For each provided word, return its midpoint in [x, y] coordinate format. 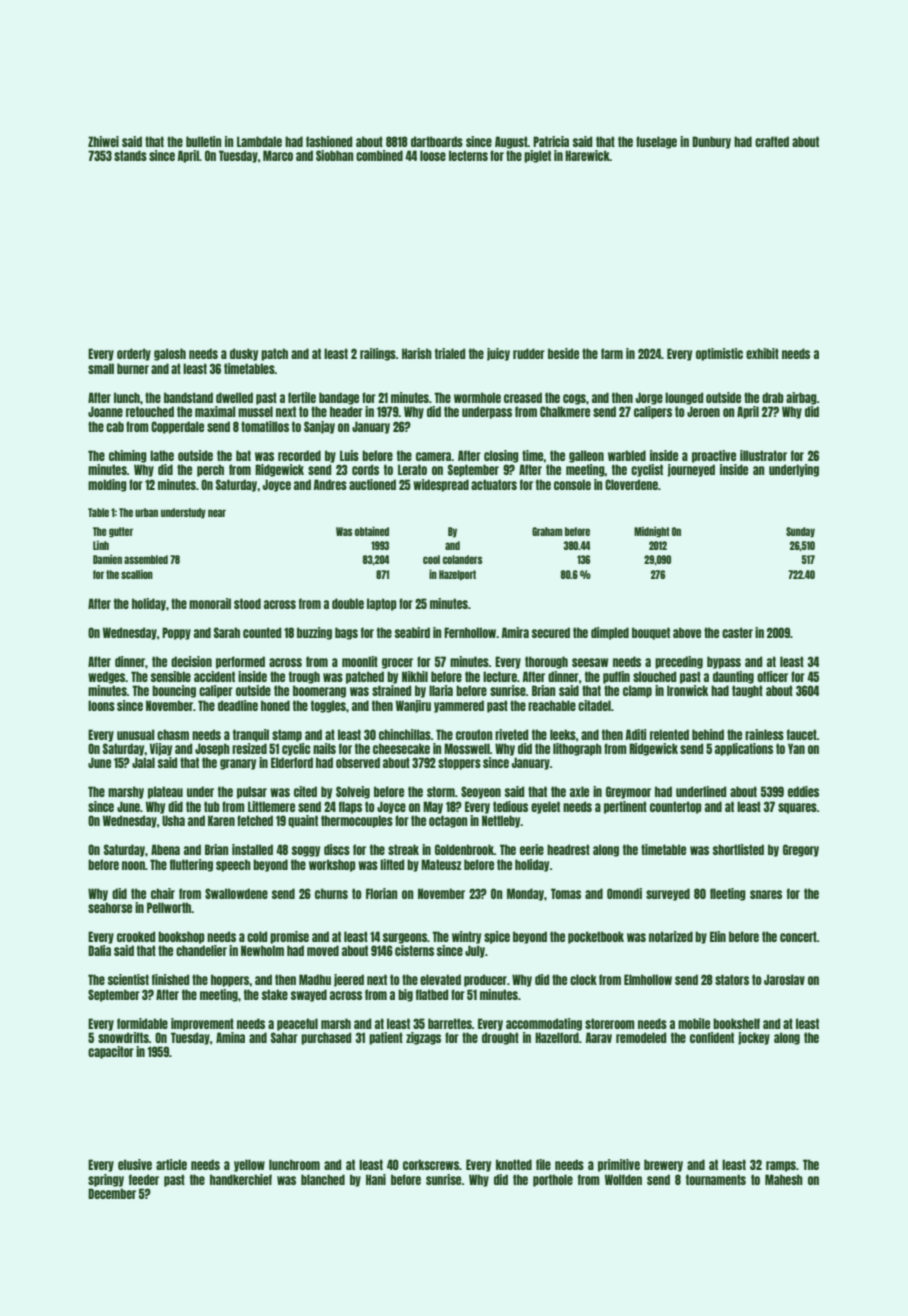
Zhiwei [103, 141]
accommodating [544, 1024]
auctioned [372, 484]
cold [257, 936]
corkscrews [431, 1164]
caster [737, 632]
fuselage [656, 142]
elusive [135, 1164]
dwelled [234, 397]
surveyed [668, 894]
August [511, 142]
